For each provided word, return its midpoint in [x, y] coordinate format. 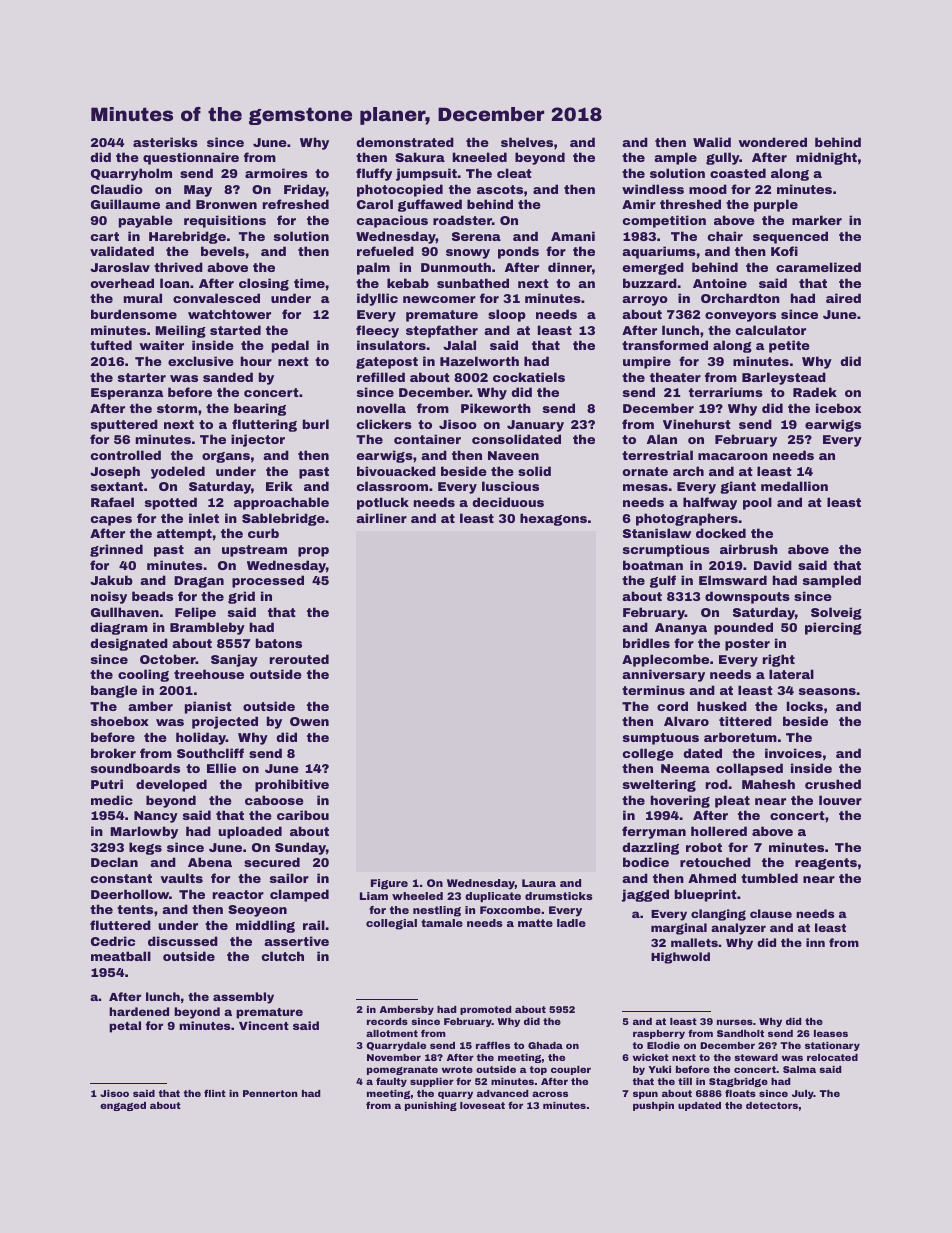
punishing [431, 1106]
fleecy [377, 331]
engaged [123, 1106]
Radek [815, 392]
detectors [772, 1105]
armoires [276, 173]
